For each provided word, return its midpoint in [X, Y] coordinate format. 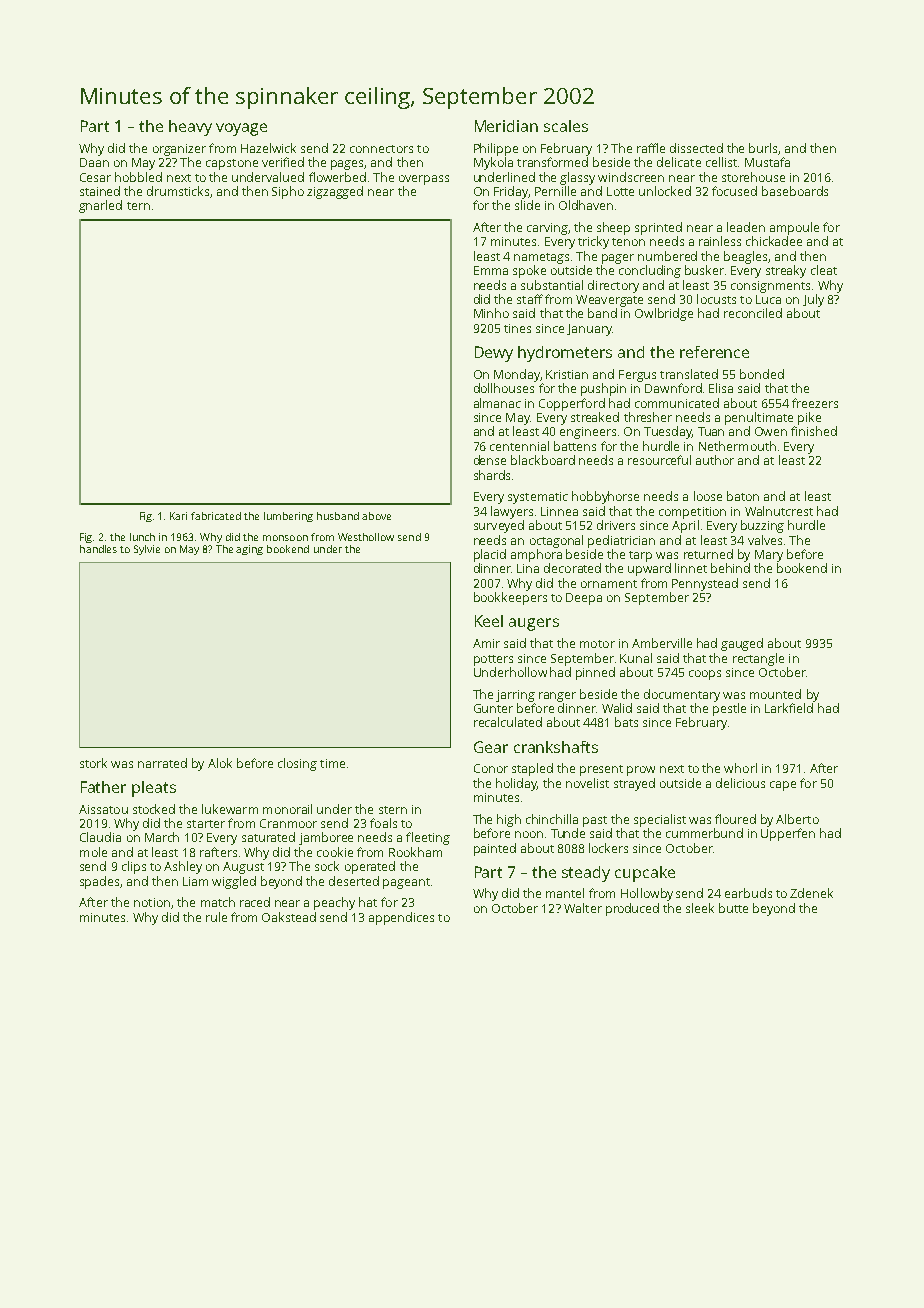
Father [103, 787]
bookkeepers [510, 598]
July [813, 300]
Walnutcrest [779, 511]
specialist [660, 820]
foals [383, 823]
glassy [577, 178]
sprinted [658, 228]
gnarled [100, 206]
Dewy [494, 354]
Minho [491, 313]
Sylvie [147, 550]
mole [93, 852]
